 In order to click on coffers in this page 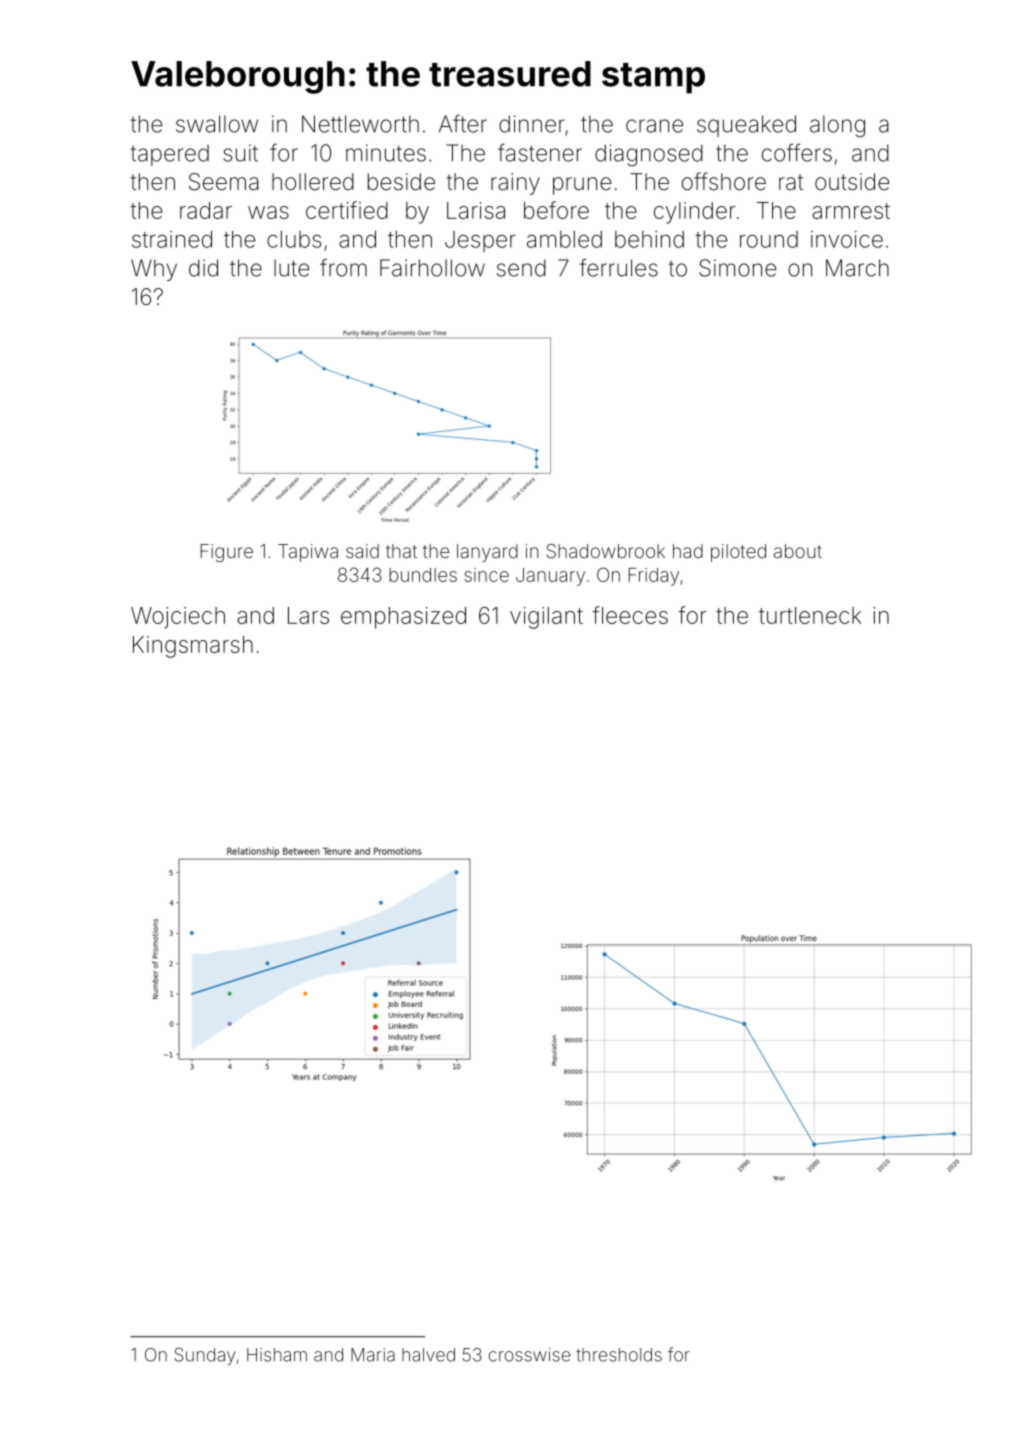, I will do `click(797, 153)`.
